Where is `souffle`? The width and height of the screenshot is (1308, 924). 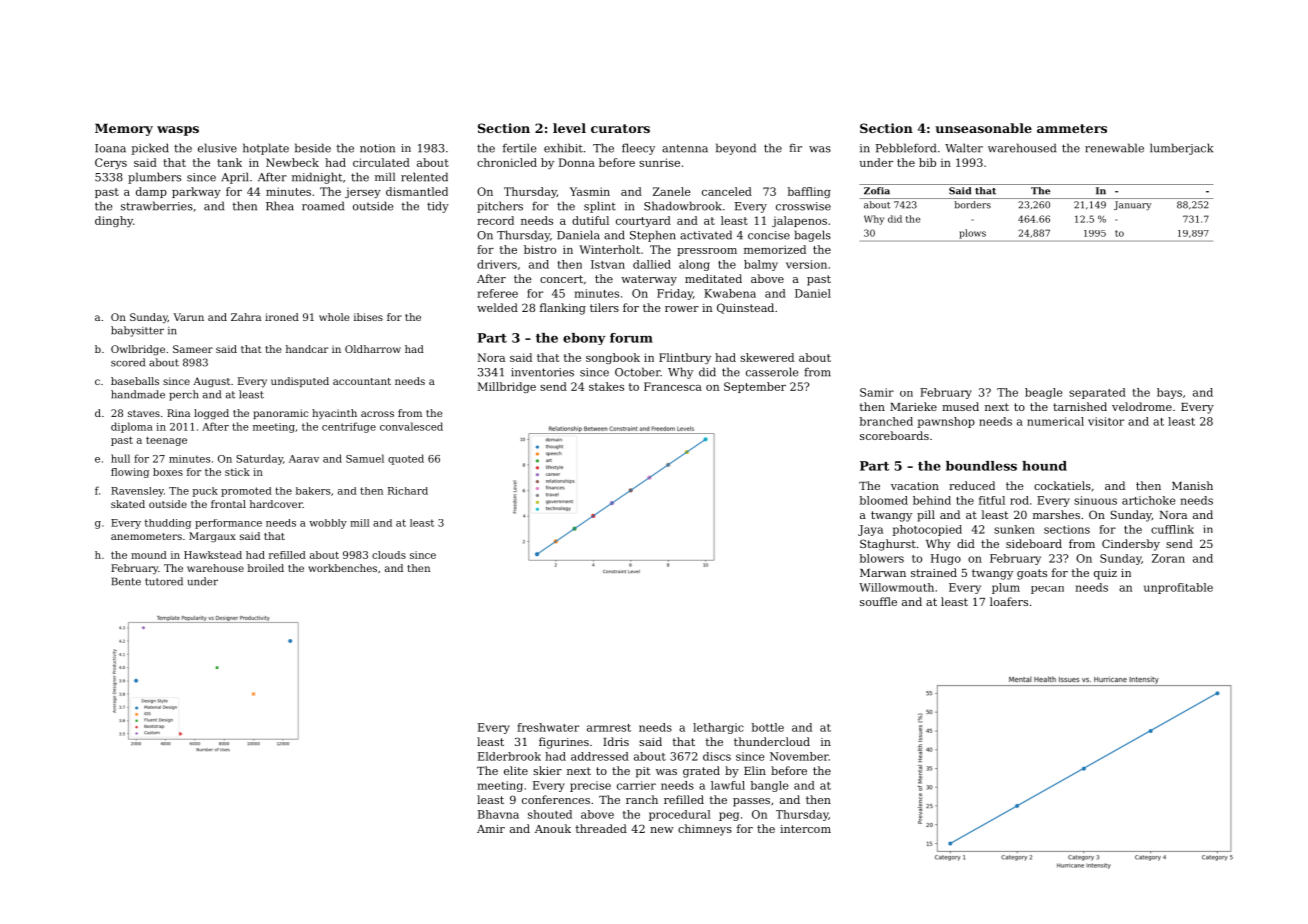 souffle is located at coordinates (878, 601).
